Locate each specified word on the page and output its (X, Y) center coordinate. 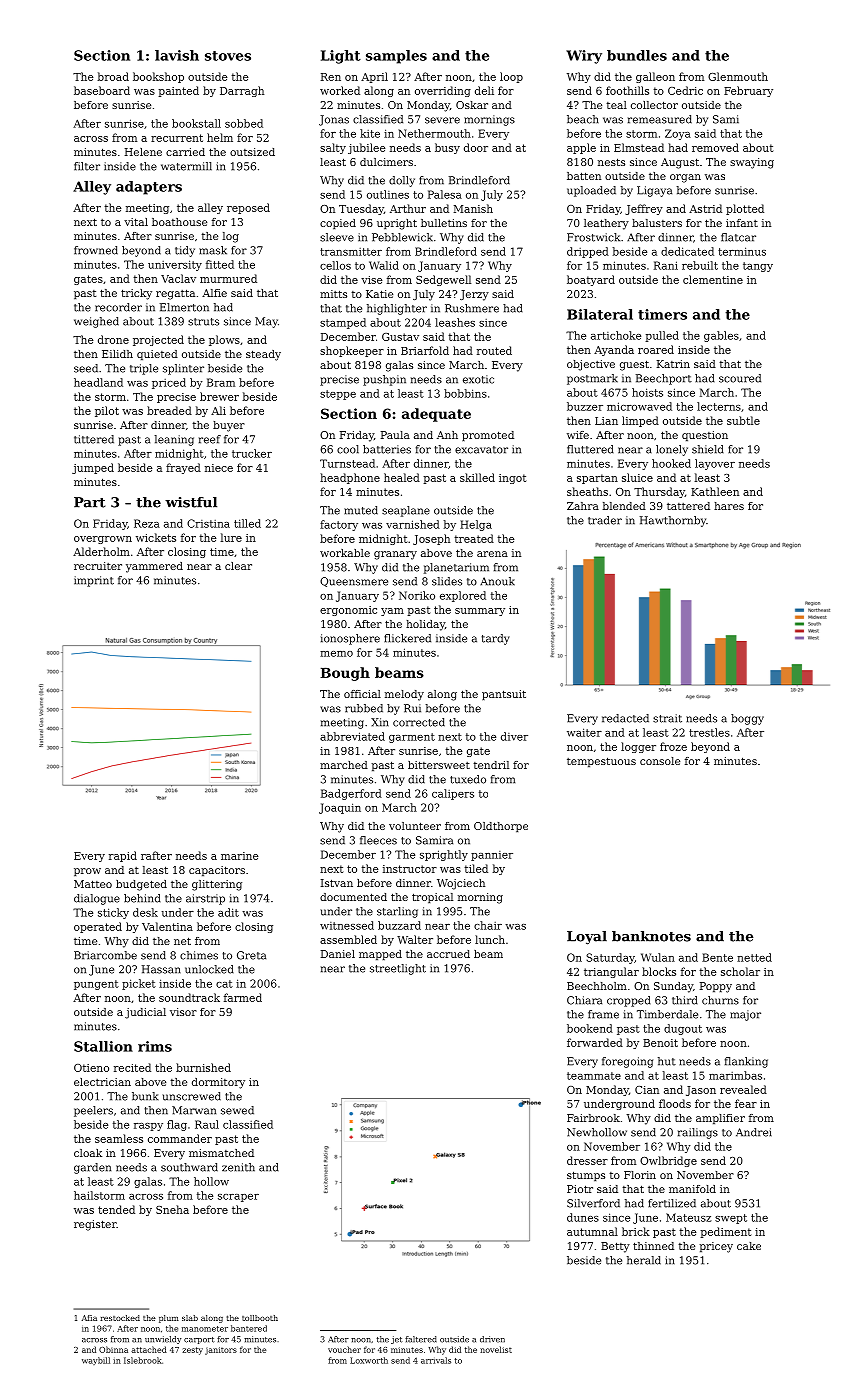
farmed (243, 997)
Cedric (685, 90)
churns (720, 1000)
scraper (238, 1198)
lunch (490, 939)
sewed (237, 1110)
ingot (512, 479)
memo (336, 654)
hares (729, 506)
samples (396, 57)
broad (113, 76)
